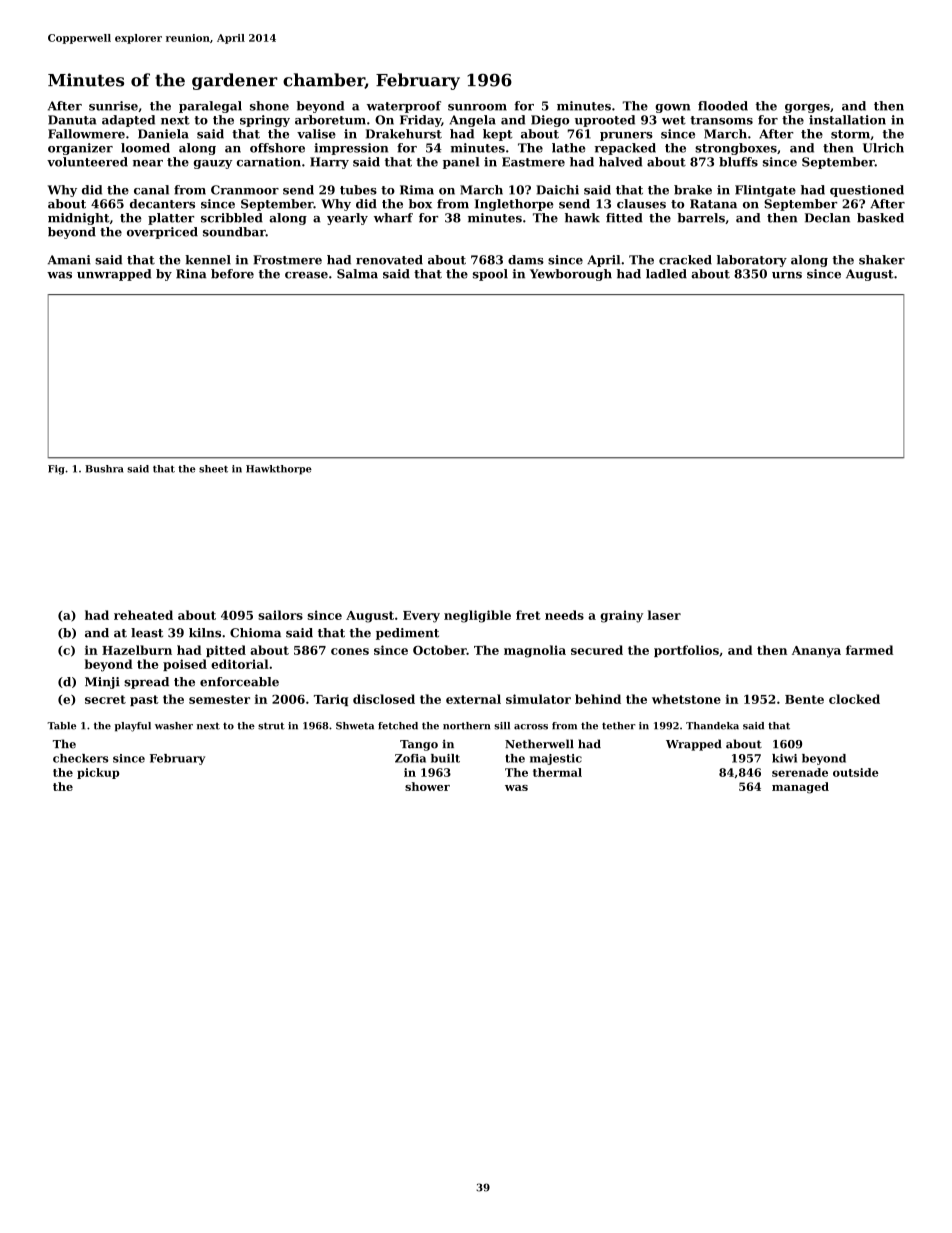  I want to click on sheet, so click(213, 469).
